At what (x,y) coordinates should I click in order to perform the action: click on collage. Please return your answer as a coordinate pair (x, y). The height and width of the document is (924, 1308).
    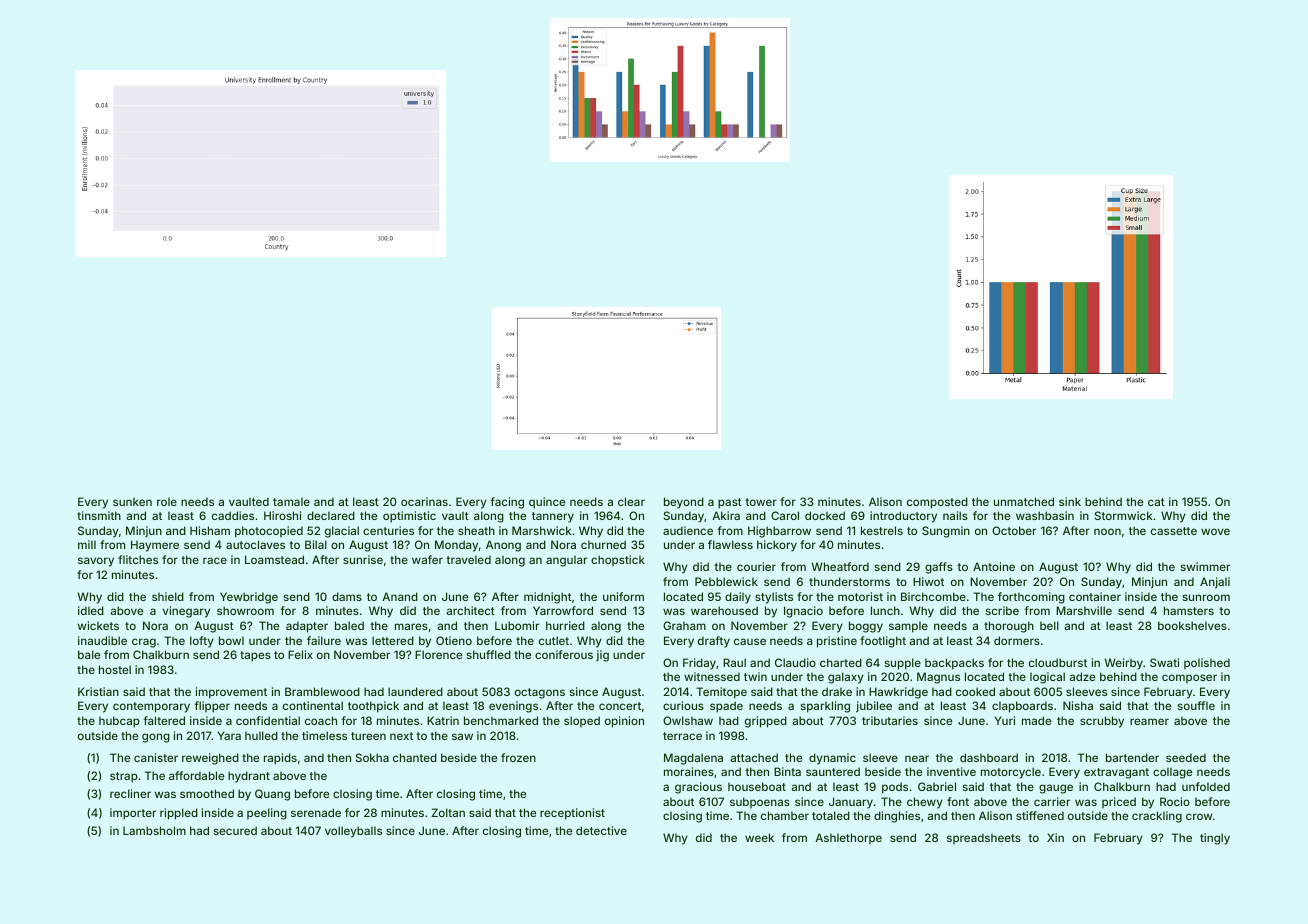
    Looking at the image, I should click on (1172, 773).
